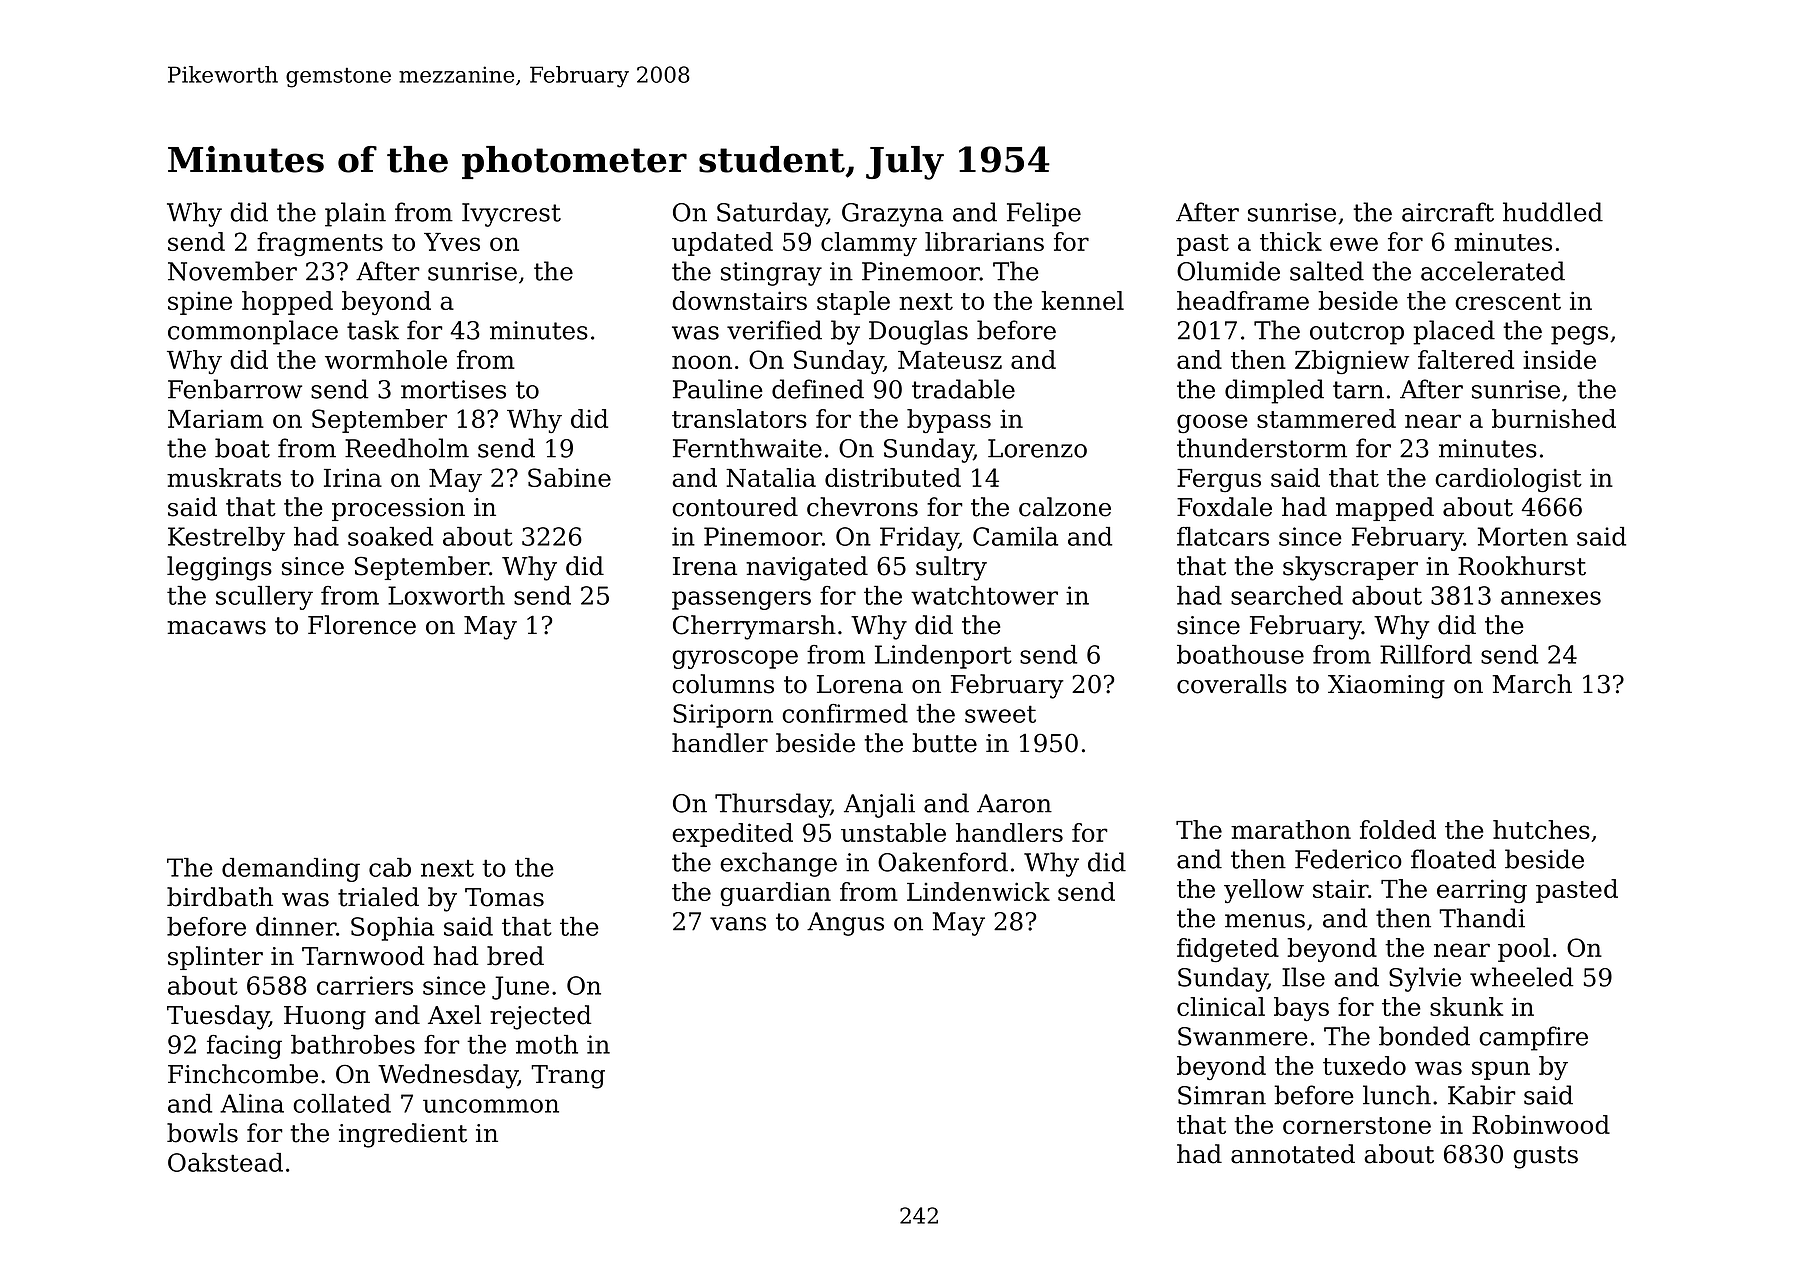  I want to click on trialed, so click(378, 897).
